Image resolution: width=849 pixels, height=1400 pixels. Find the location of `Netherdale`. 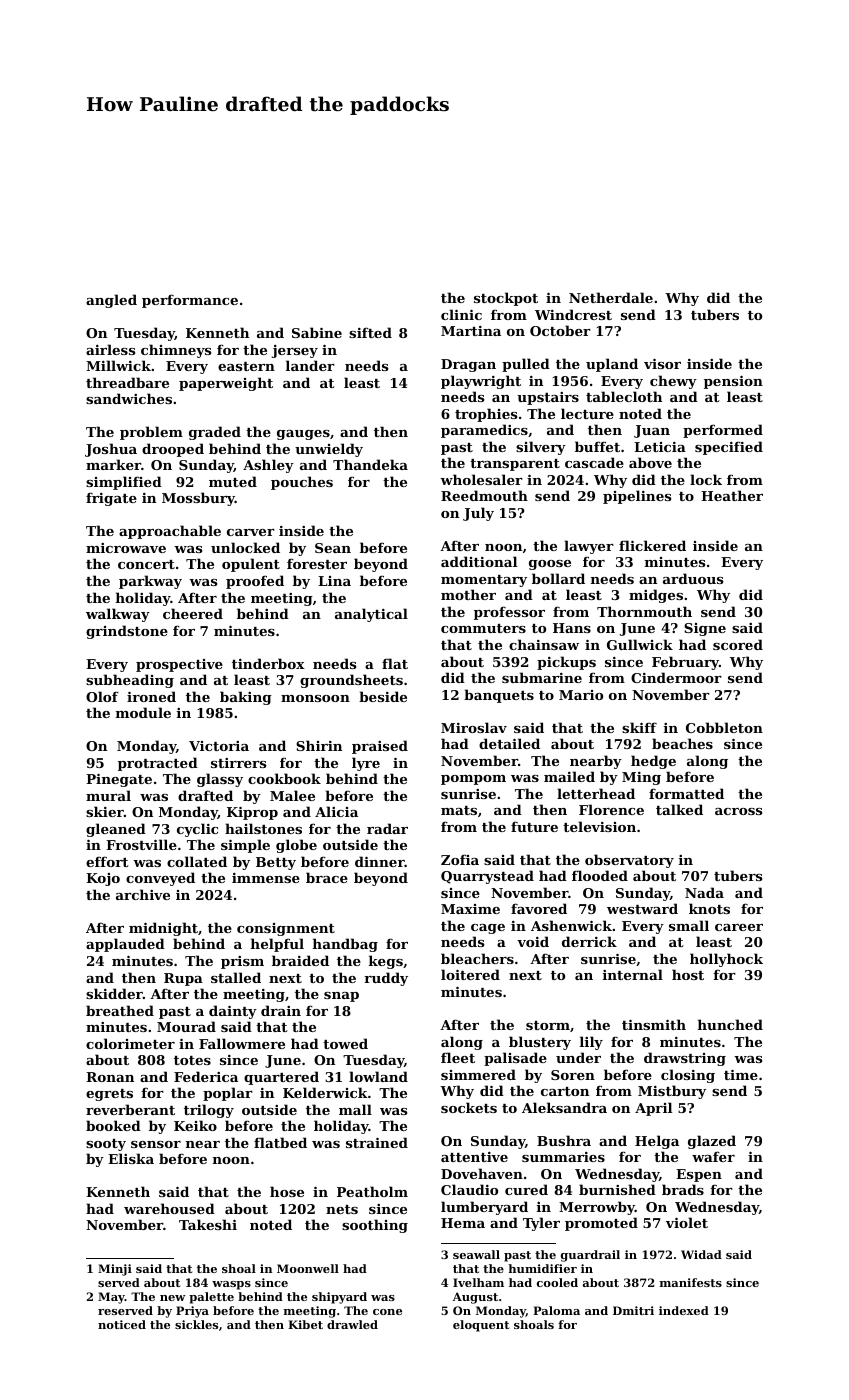

Netherdale is located at coordinates (611, 297).
